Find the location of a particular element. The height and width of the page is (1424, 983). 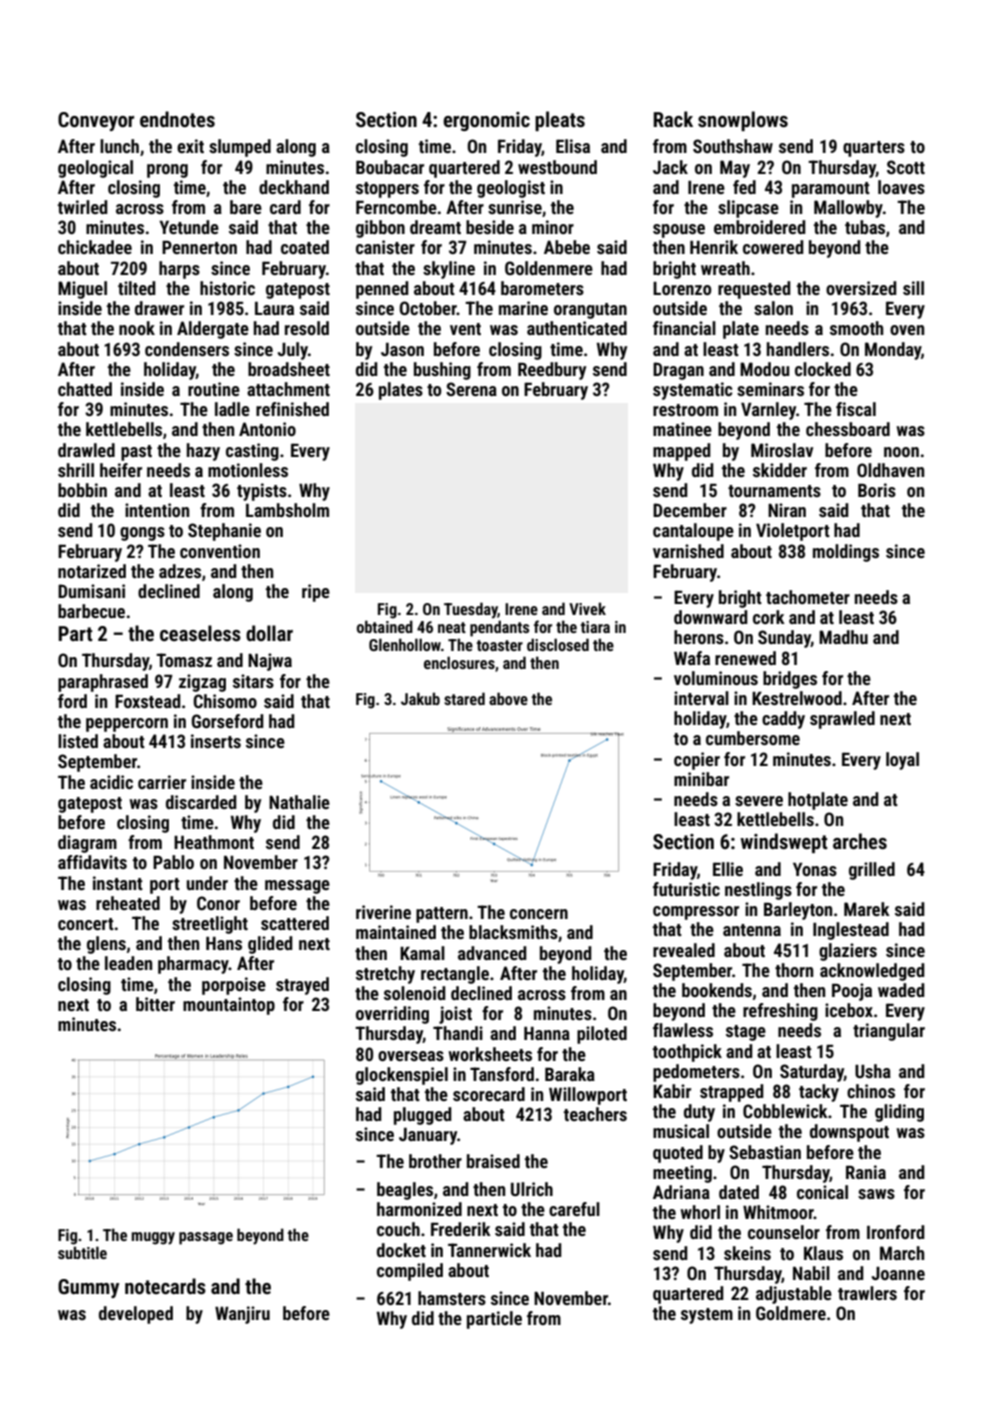

moldings is located at coordinates (846, 553).
